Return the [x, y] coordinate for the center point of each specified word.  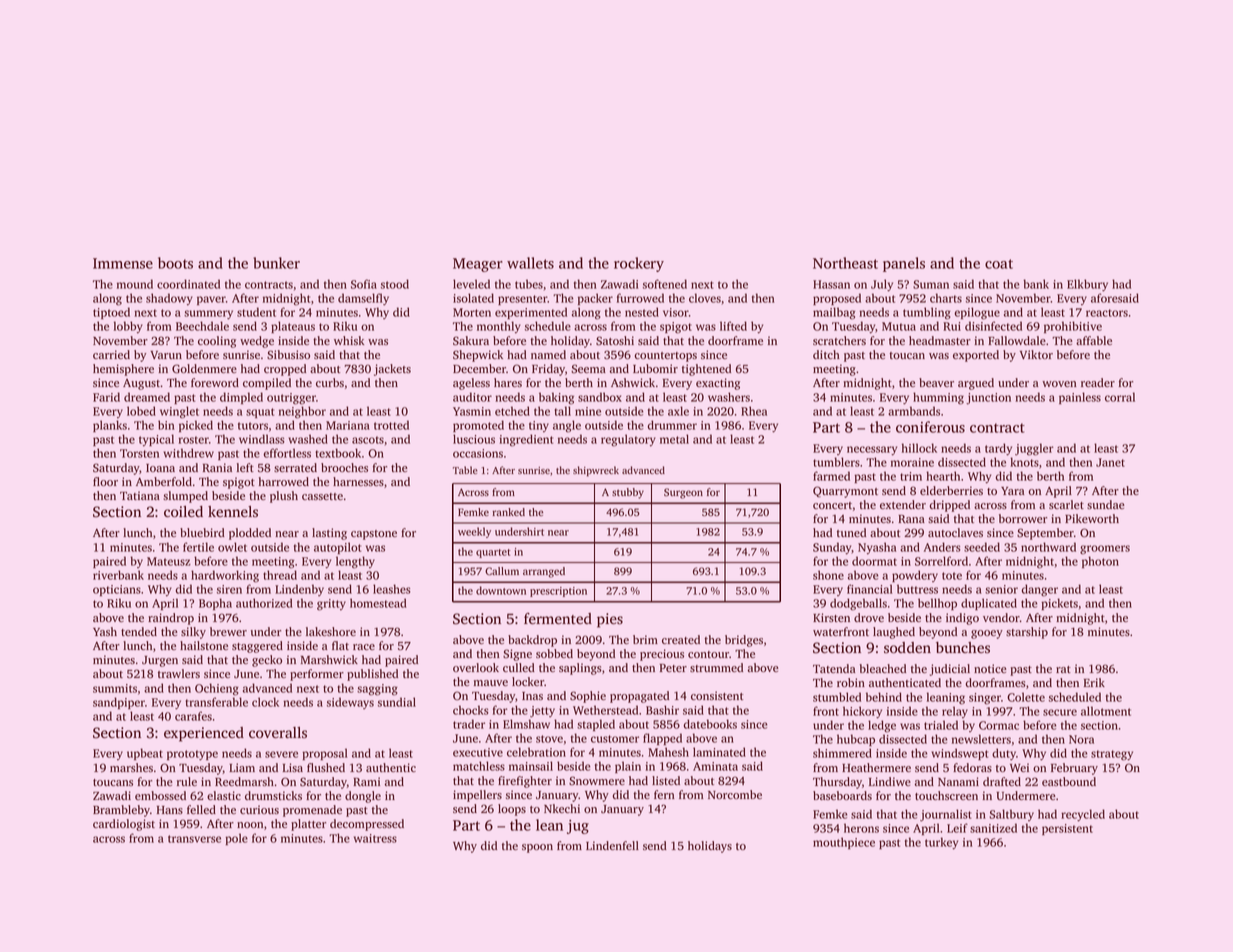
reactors [1107, 313]
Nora [1081, 739]
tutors [253, 426]
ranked [508, 512]
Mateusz [169, 561]
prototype [192, 755]
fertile [198, 547]
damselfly [363, 299]
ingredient [526, 440]
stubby [628, 493]
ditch [826, 354]
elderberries [951, 490]
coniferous [930, 427]
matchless [479, 766]
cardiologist [124, 825]
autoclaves [955, 532]
